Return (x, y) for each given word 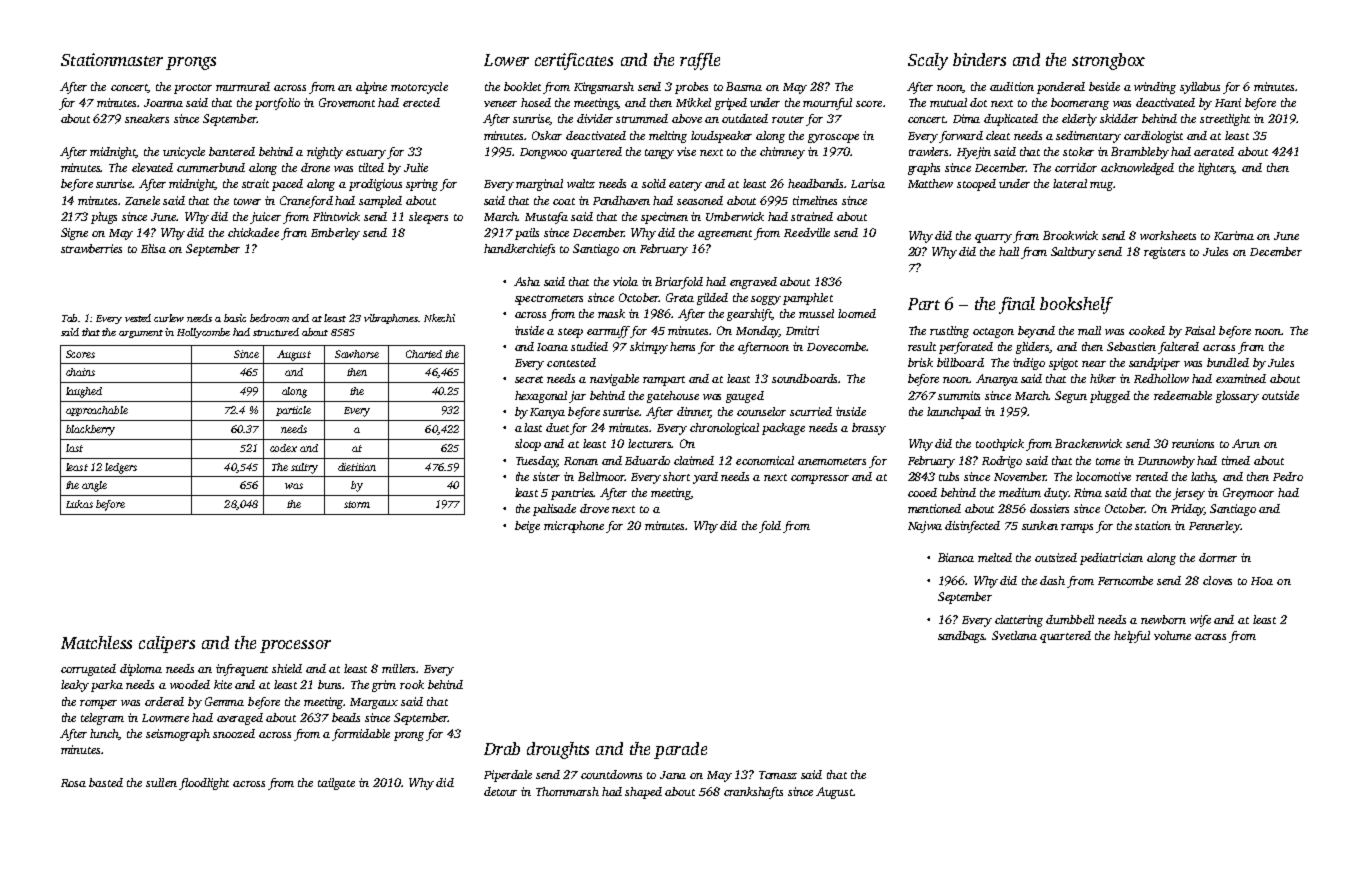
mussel (816, 313)
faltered (1178, 348)
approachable (97, 411)
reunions (1193, 443)
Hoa (1262, 581)
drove (594, 508)
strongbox (1108, 61)
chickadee (253, 232)
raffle (700, 61)
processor (295, 646)
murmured (243, 86)
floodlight (204, 784)
